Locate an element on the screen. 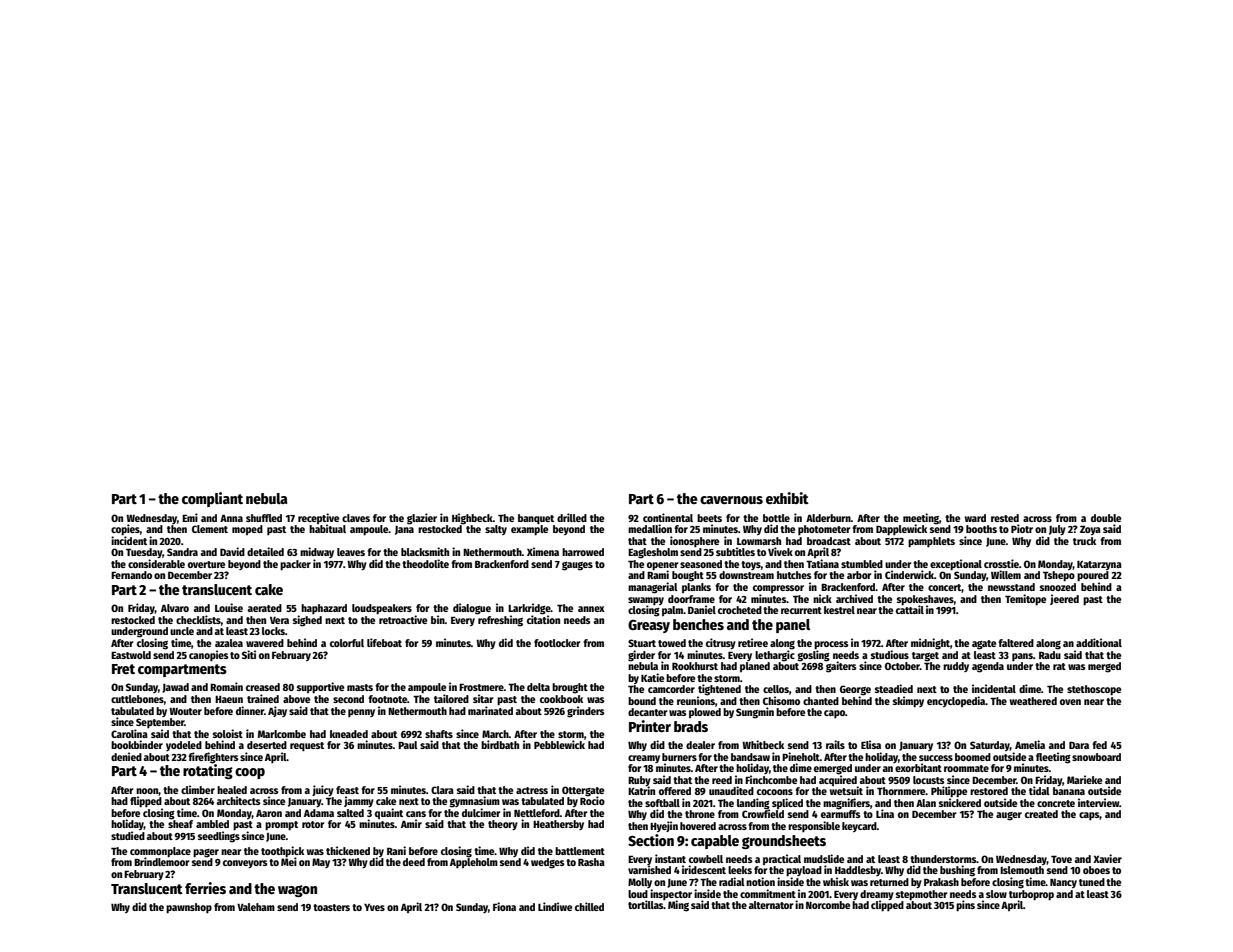 This screenshot has height=952, width=1233. exhibit is located at coordinates (787, 498).
